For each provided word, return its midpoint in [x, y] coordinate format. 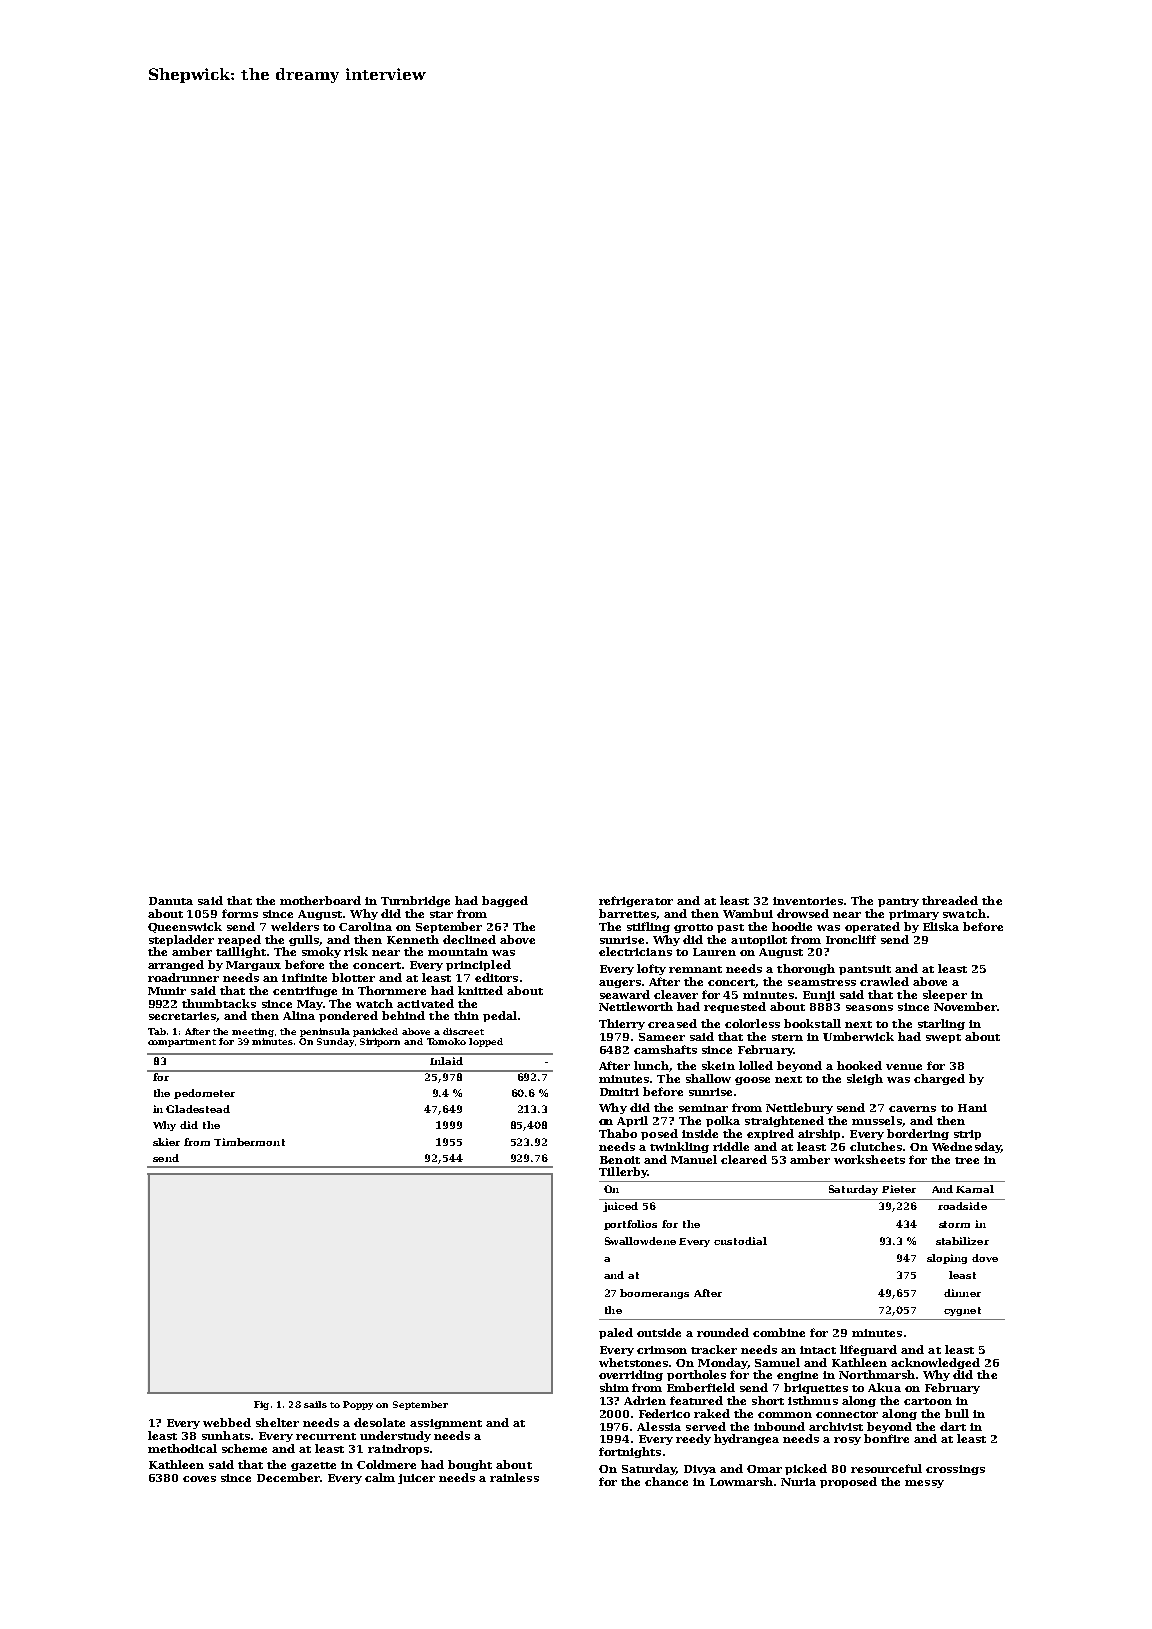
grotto [693, 928]
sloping [947, 1259]
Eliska [941, 926]
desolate [379, 1422]
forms [240, 913]
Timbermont [249, 1142]
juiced [620, 1207]
